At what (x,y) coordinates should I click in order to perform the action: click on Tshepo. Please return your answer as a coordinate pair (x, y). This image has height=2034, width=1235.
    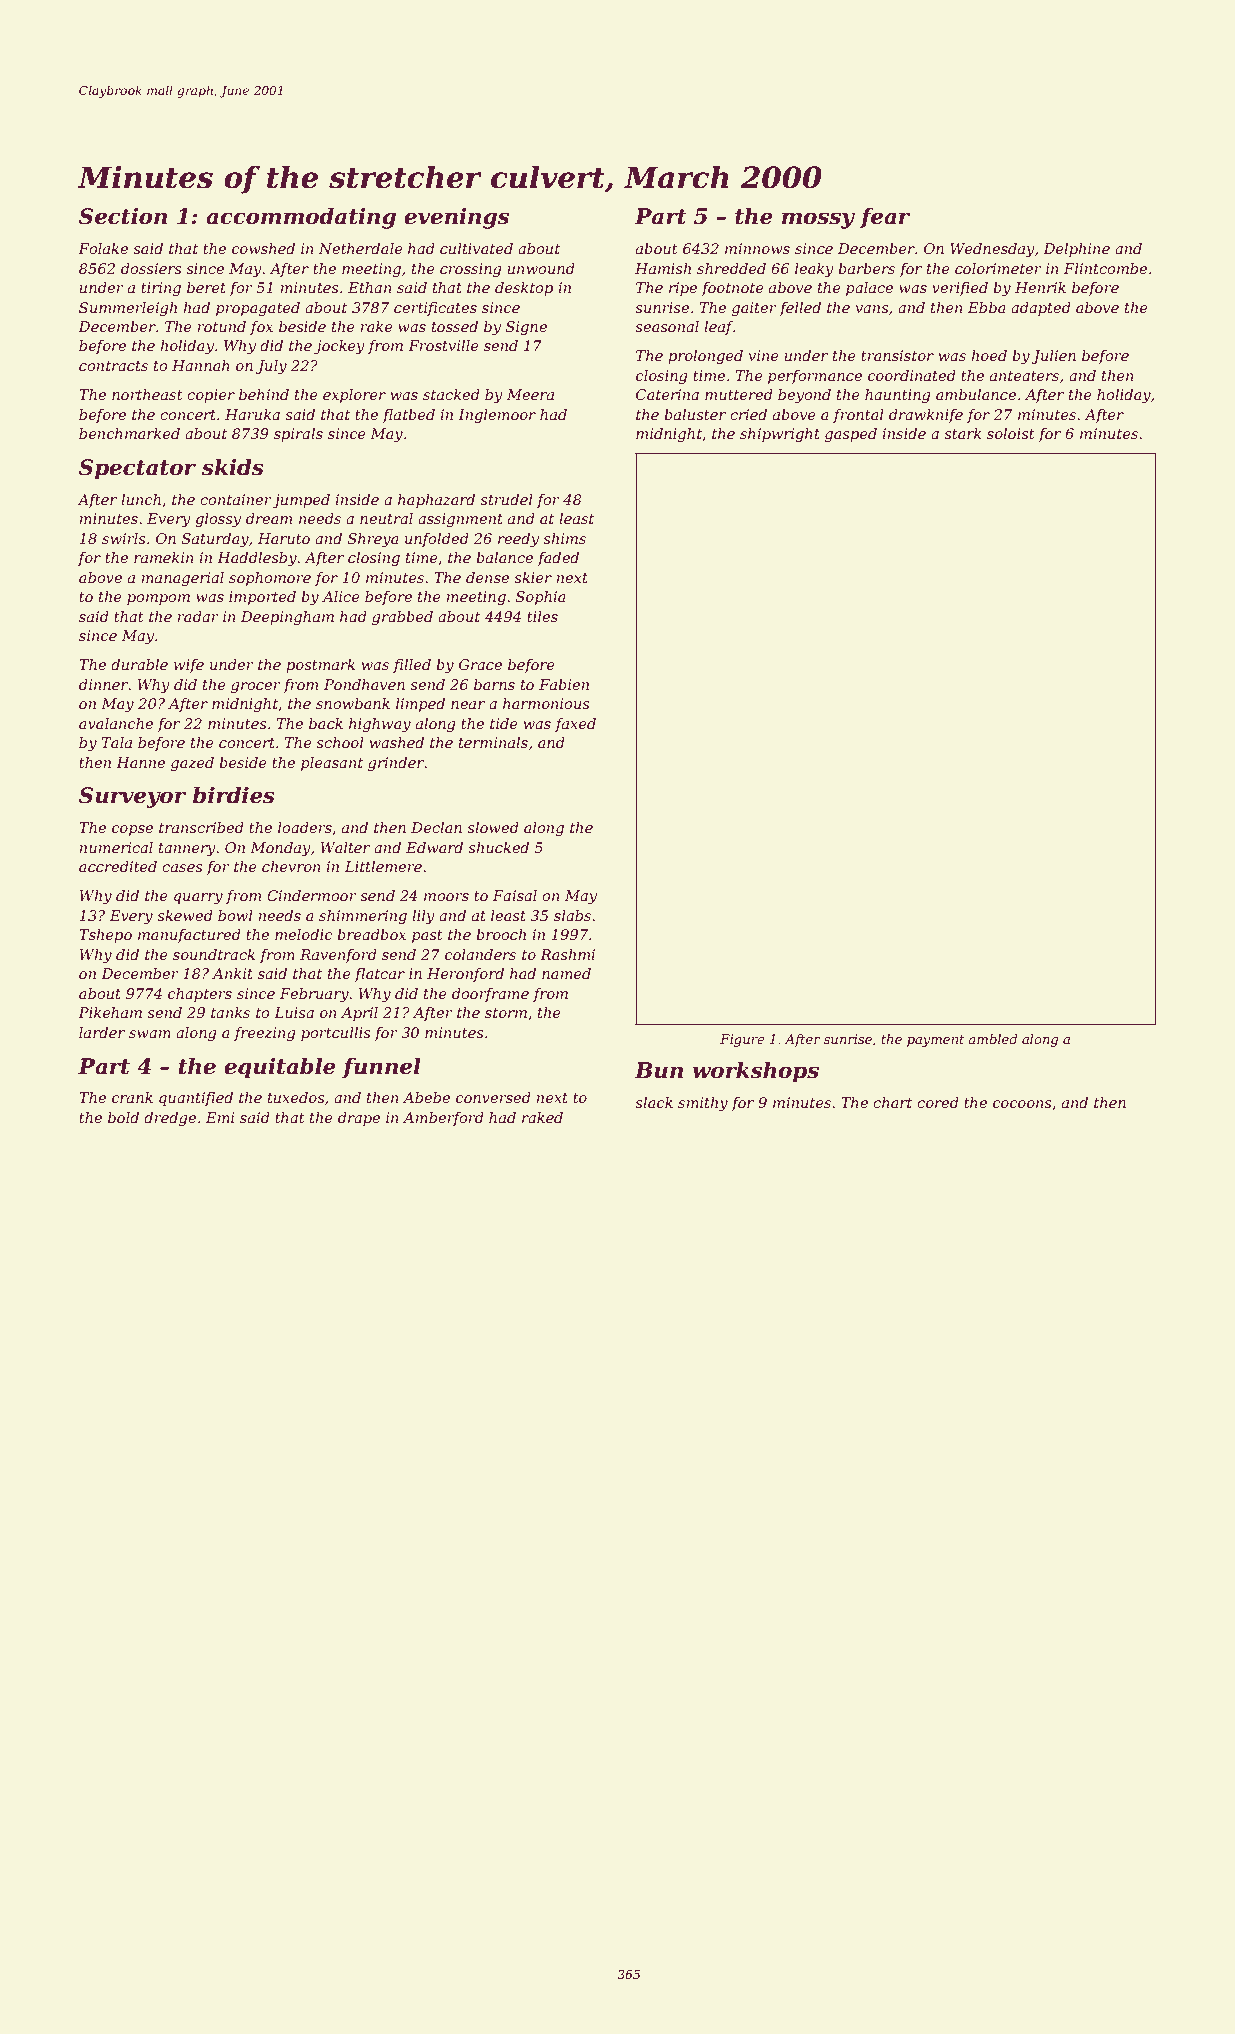
    Looking at the image, I should click on (105, 936).
